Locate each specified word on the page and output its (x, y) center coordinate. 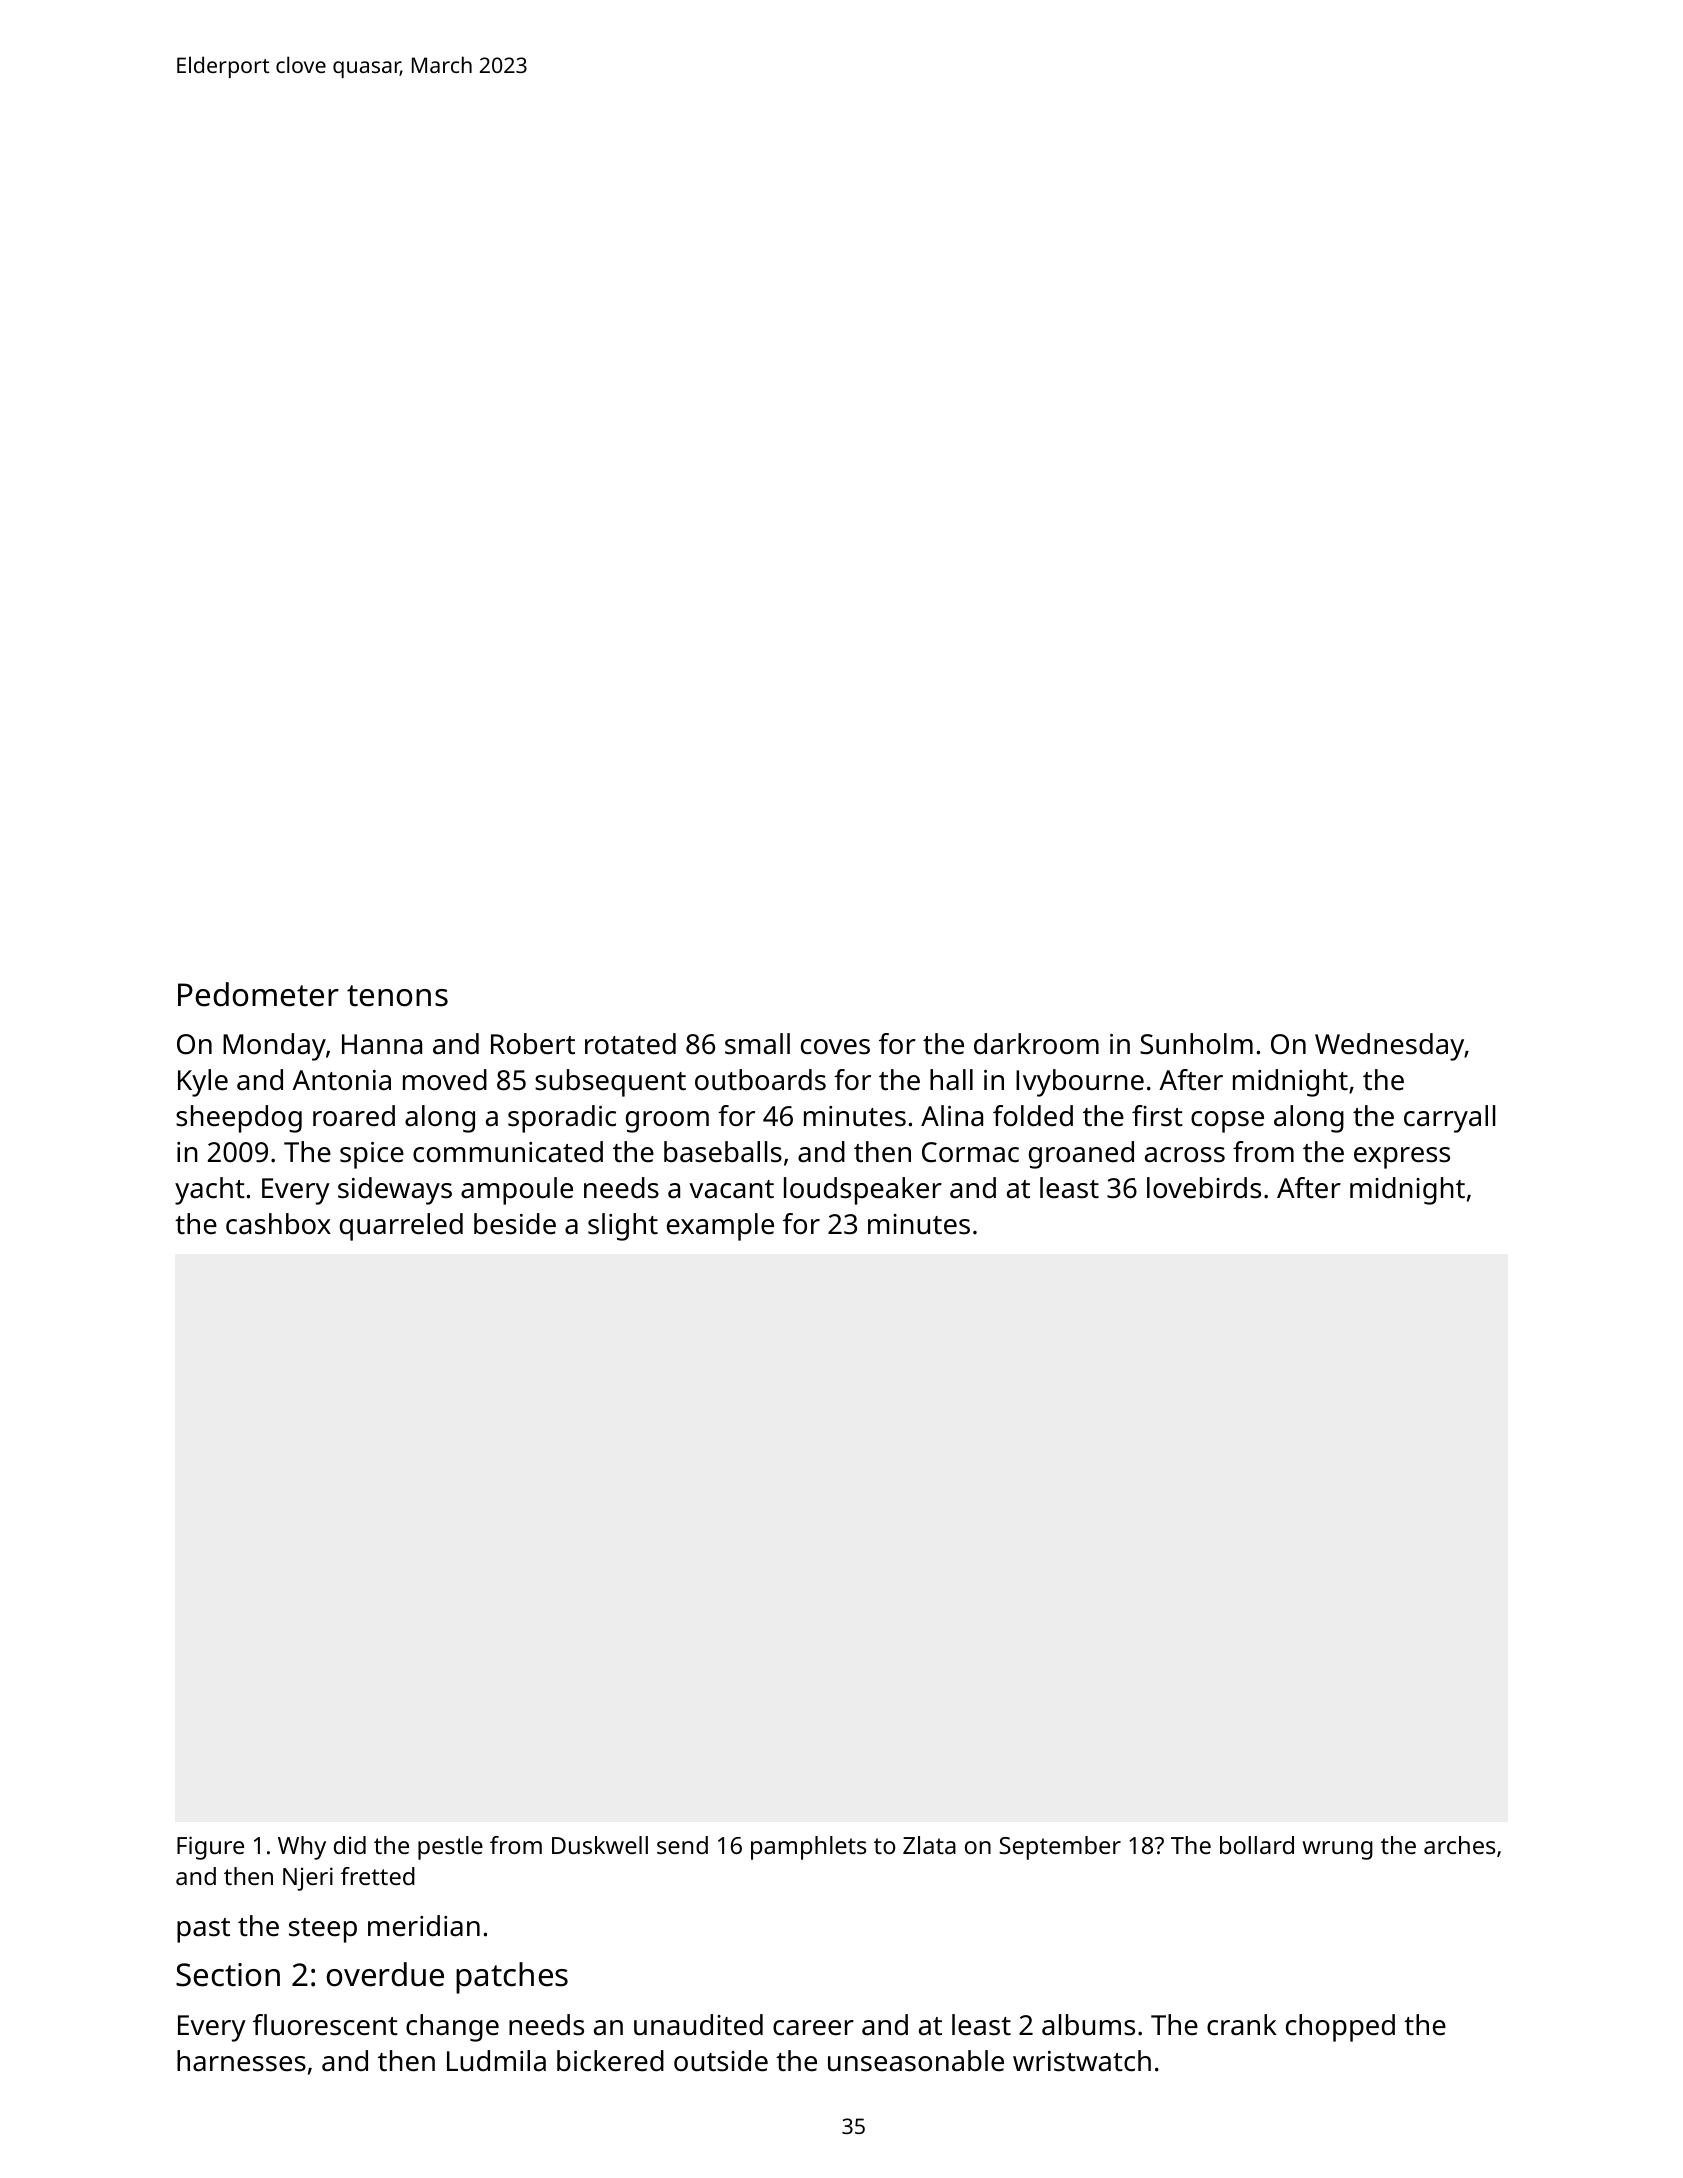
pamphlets (808, 1848)
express (1402, 1158)
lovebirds (1204, 1188)
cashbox (278, 1224)
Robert (533, 1044)
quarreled (401, 1227)
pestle (450, 1848)
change (452, 2028)
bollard (1257, 1845)
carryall (1450, 1119)
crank (1242, 2025)
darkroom (1036, 1044)
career (813, 2028)
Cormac (970, 1152)
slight (623, 1227)
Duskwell (600, 1845)
